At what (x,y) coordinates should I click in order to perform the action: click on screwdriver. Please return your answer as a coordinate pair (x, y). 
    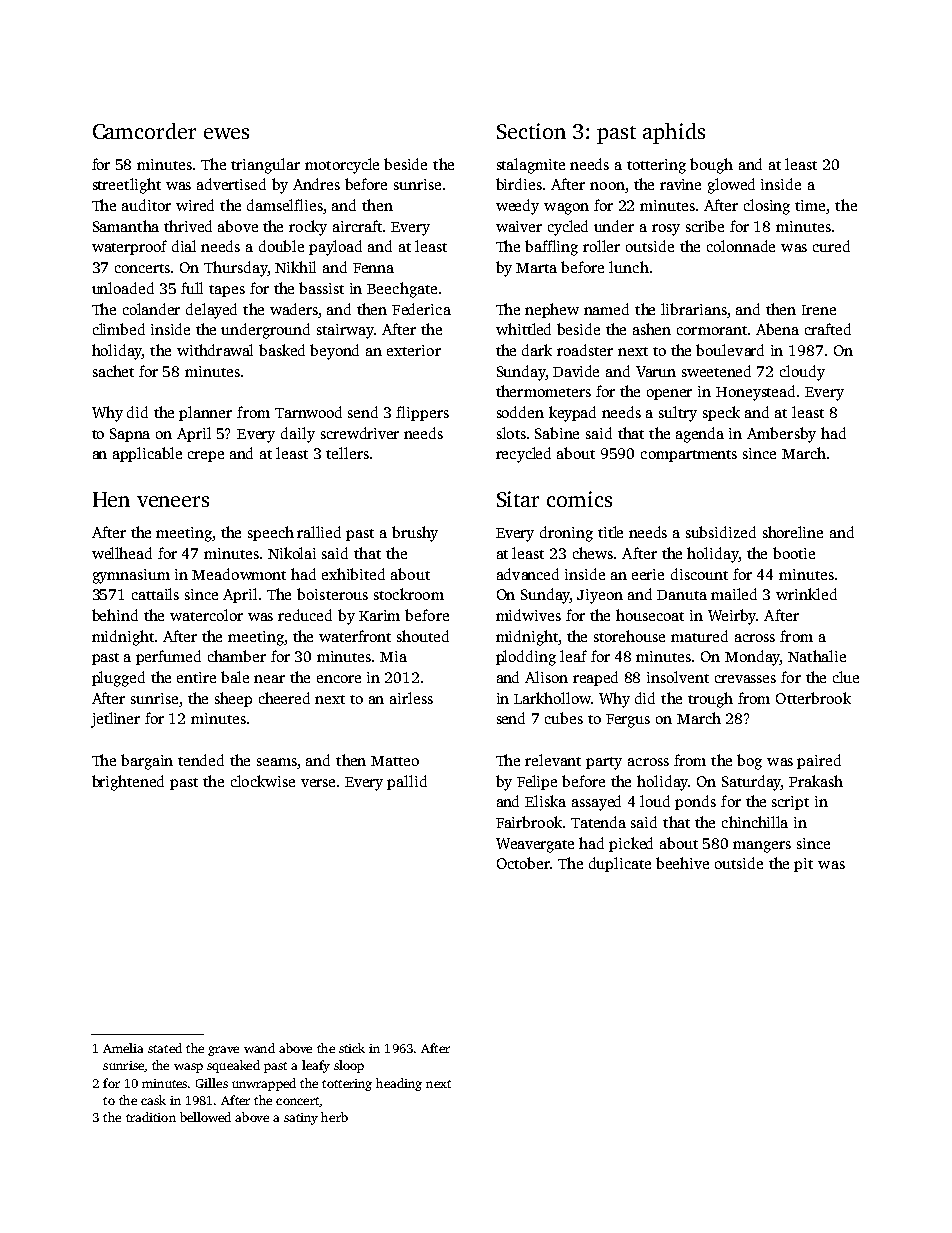
    Looking at the image, I should click on (360, 433).
